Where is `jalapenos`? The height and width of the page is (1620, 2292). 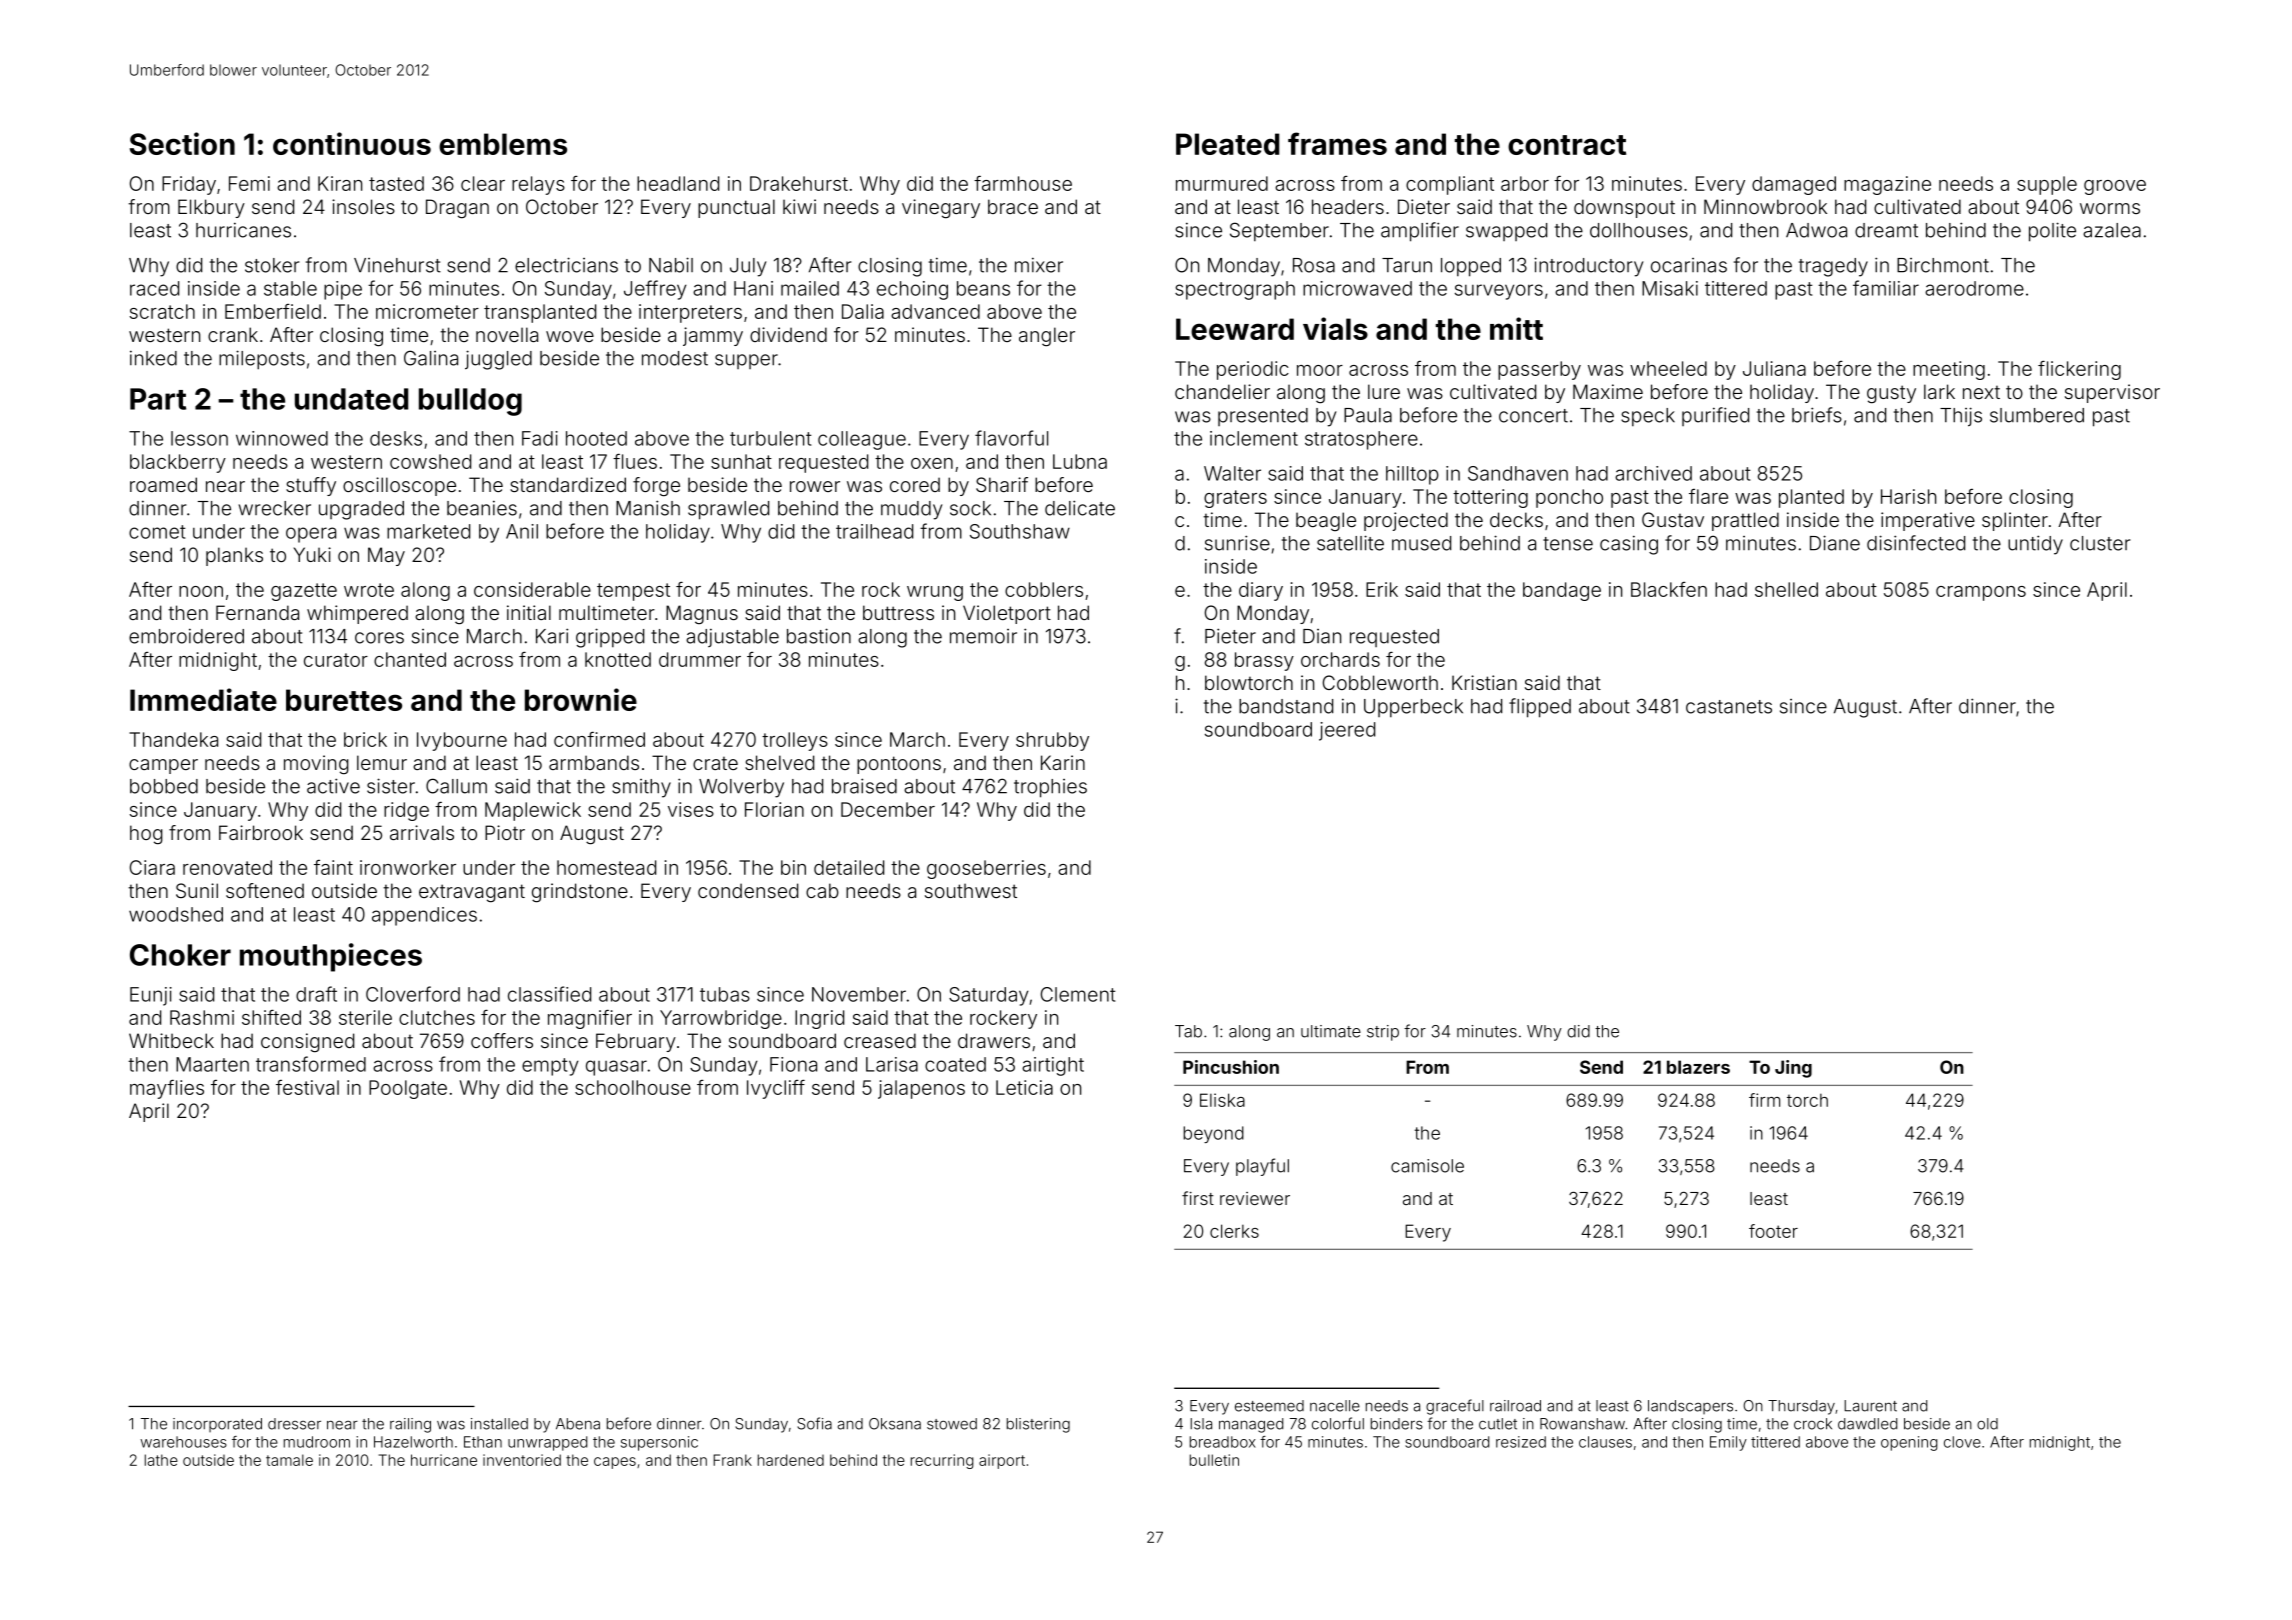
jalapenos is located at coordinates (921, 1089).
